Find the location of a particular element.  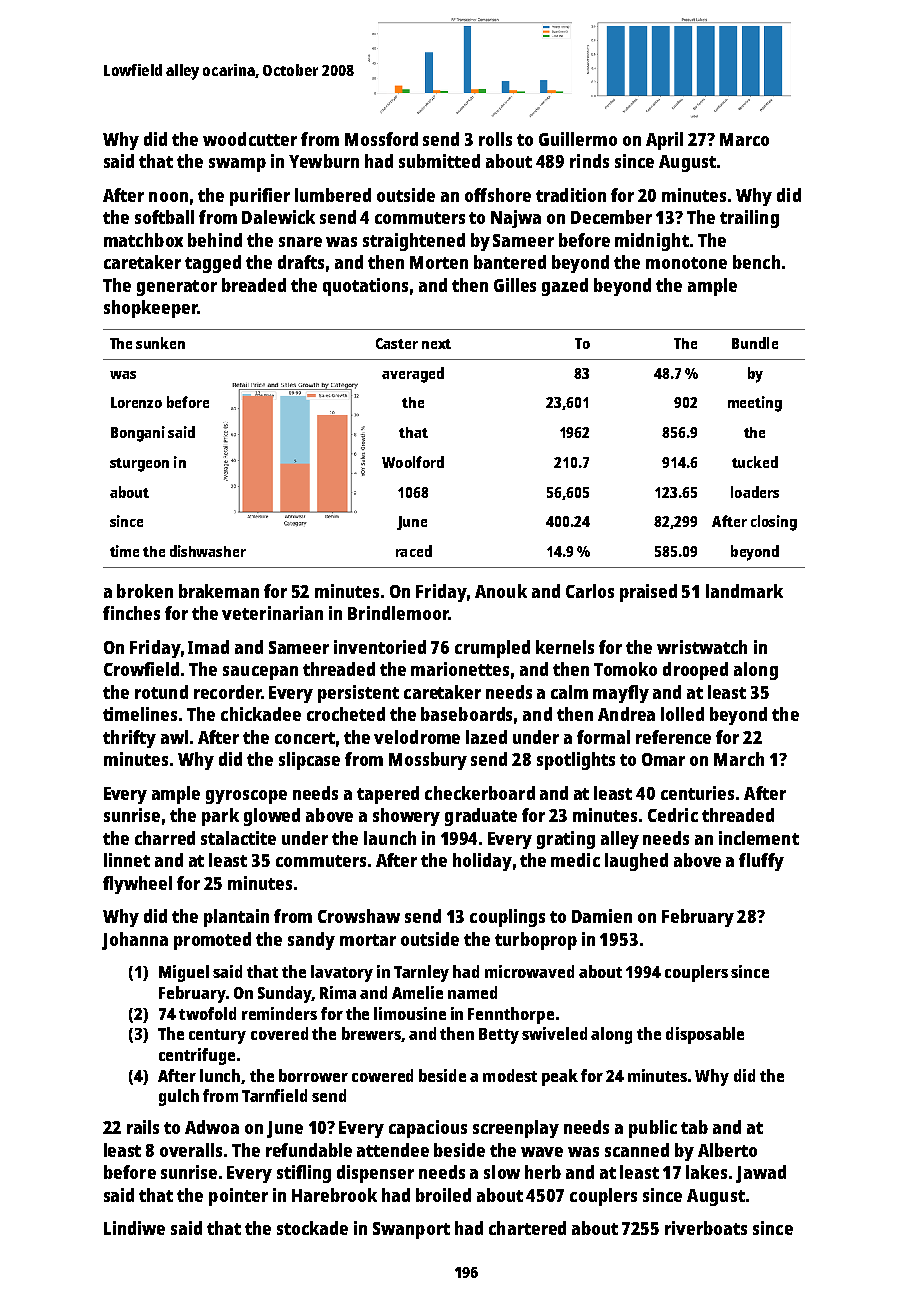

Caster is located at coordinates (397, 343).
